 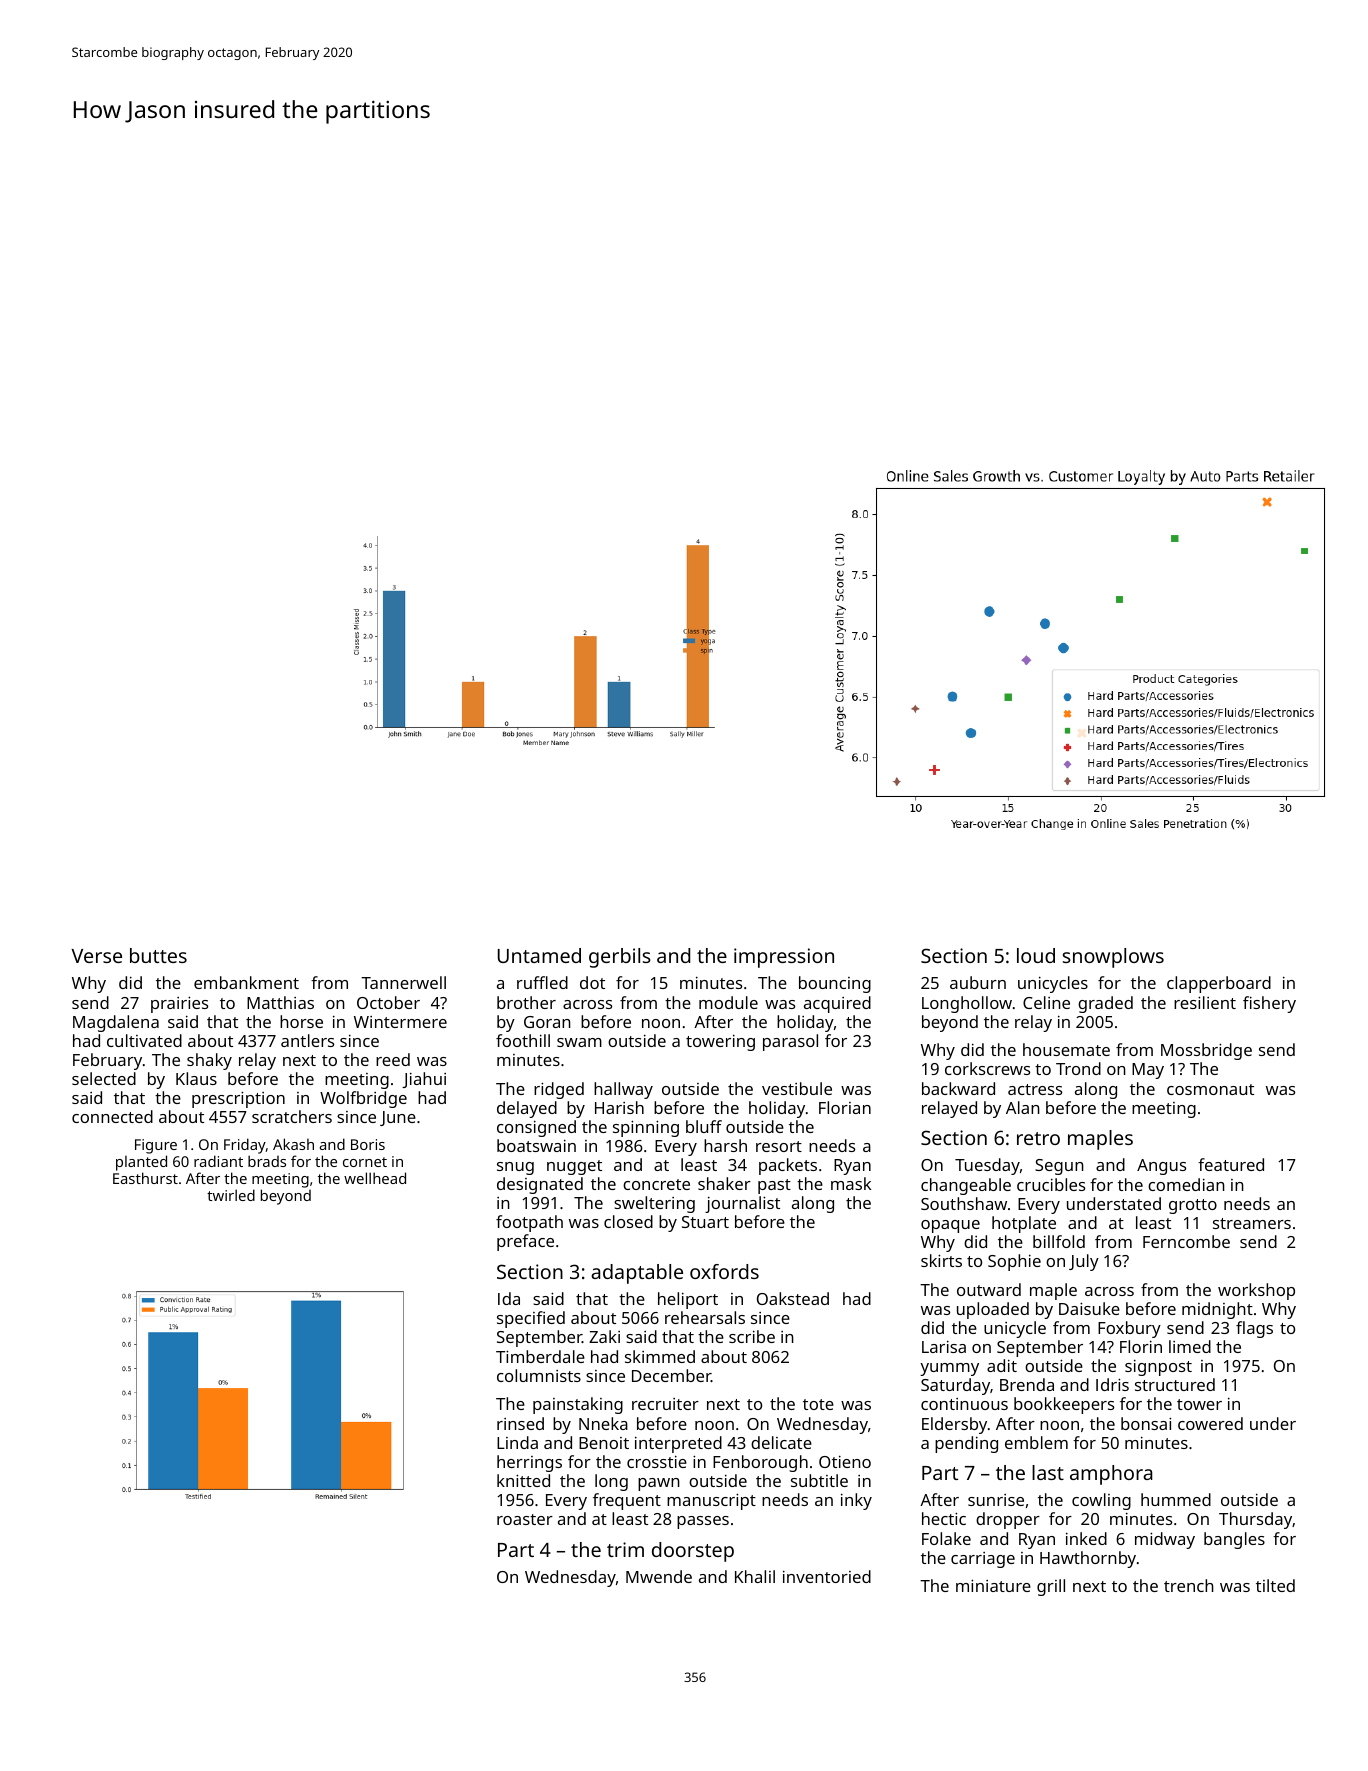 What do you see at coordinates (693, 1552) in the screenshot?
I see `doorstep` at bounding box center [693, 1552].
